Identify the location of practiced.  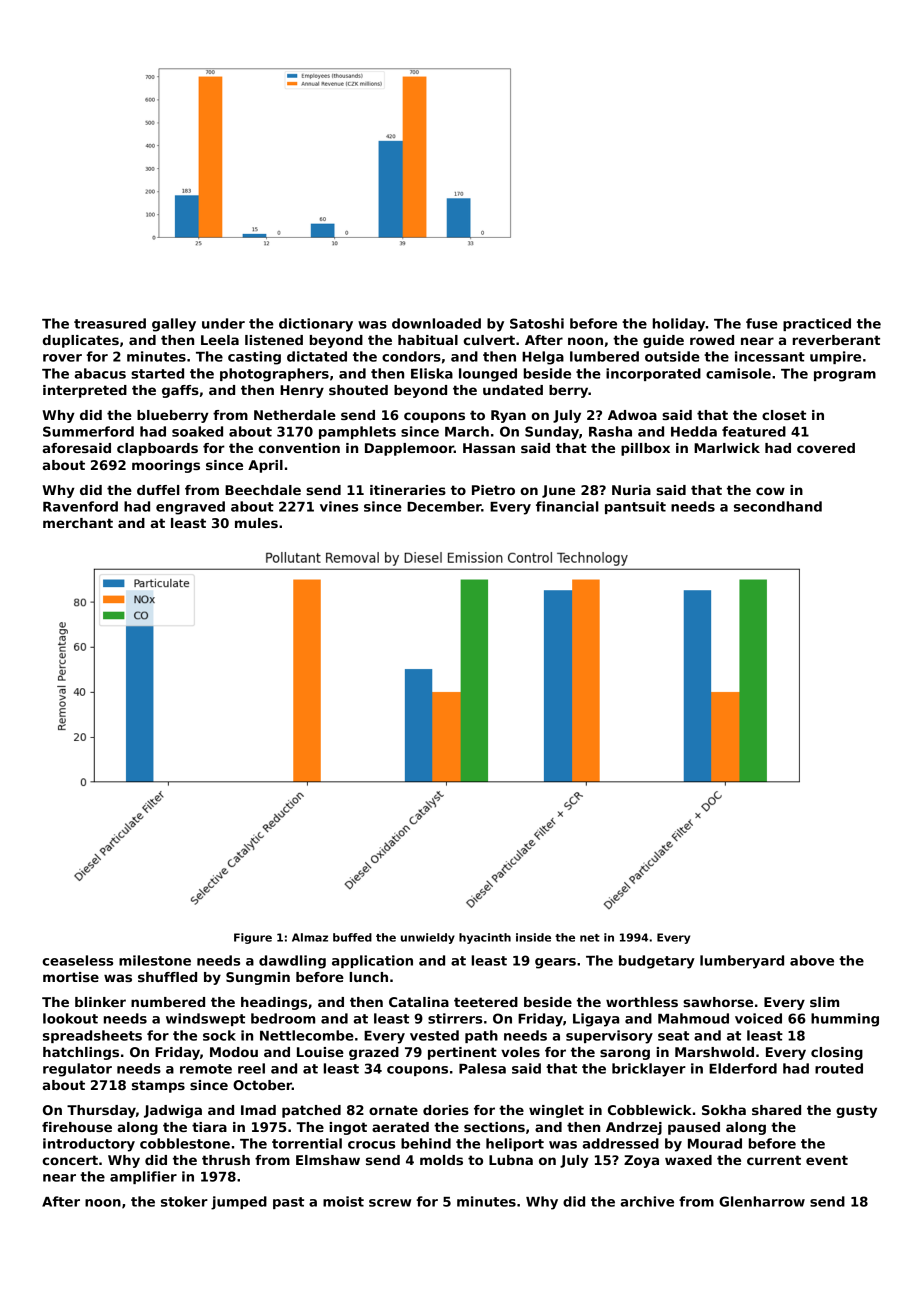
(817, 324).
